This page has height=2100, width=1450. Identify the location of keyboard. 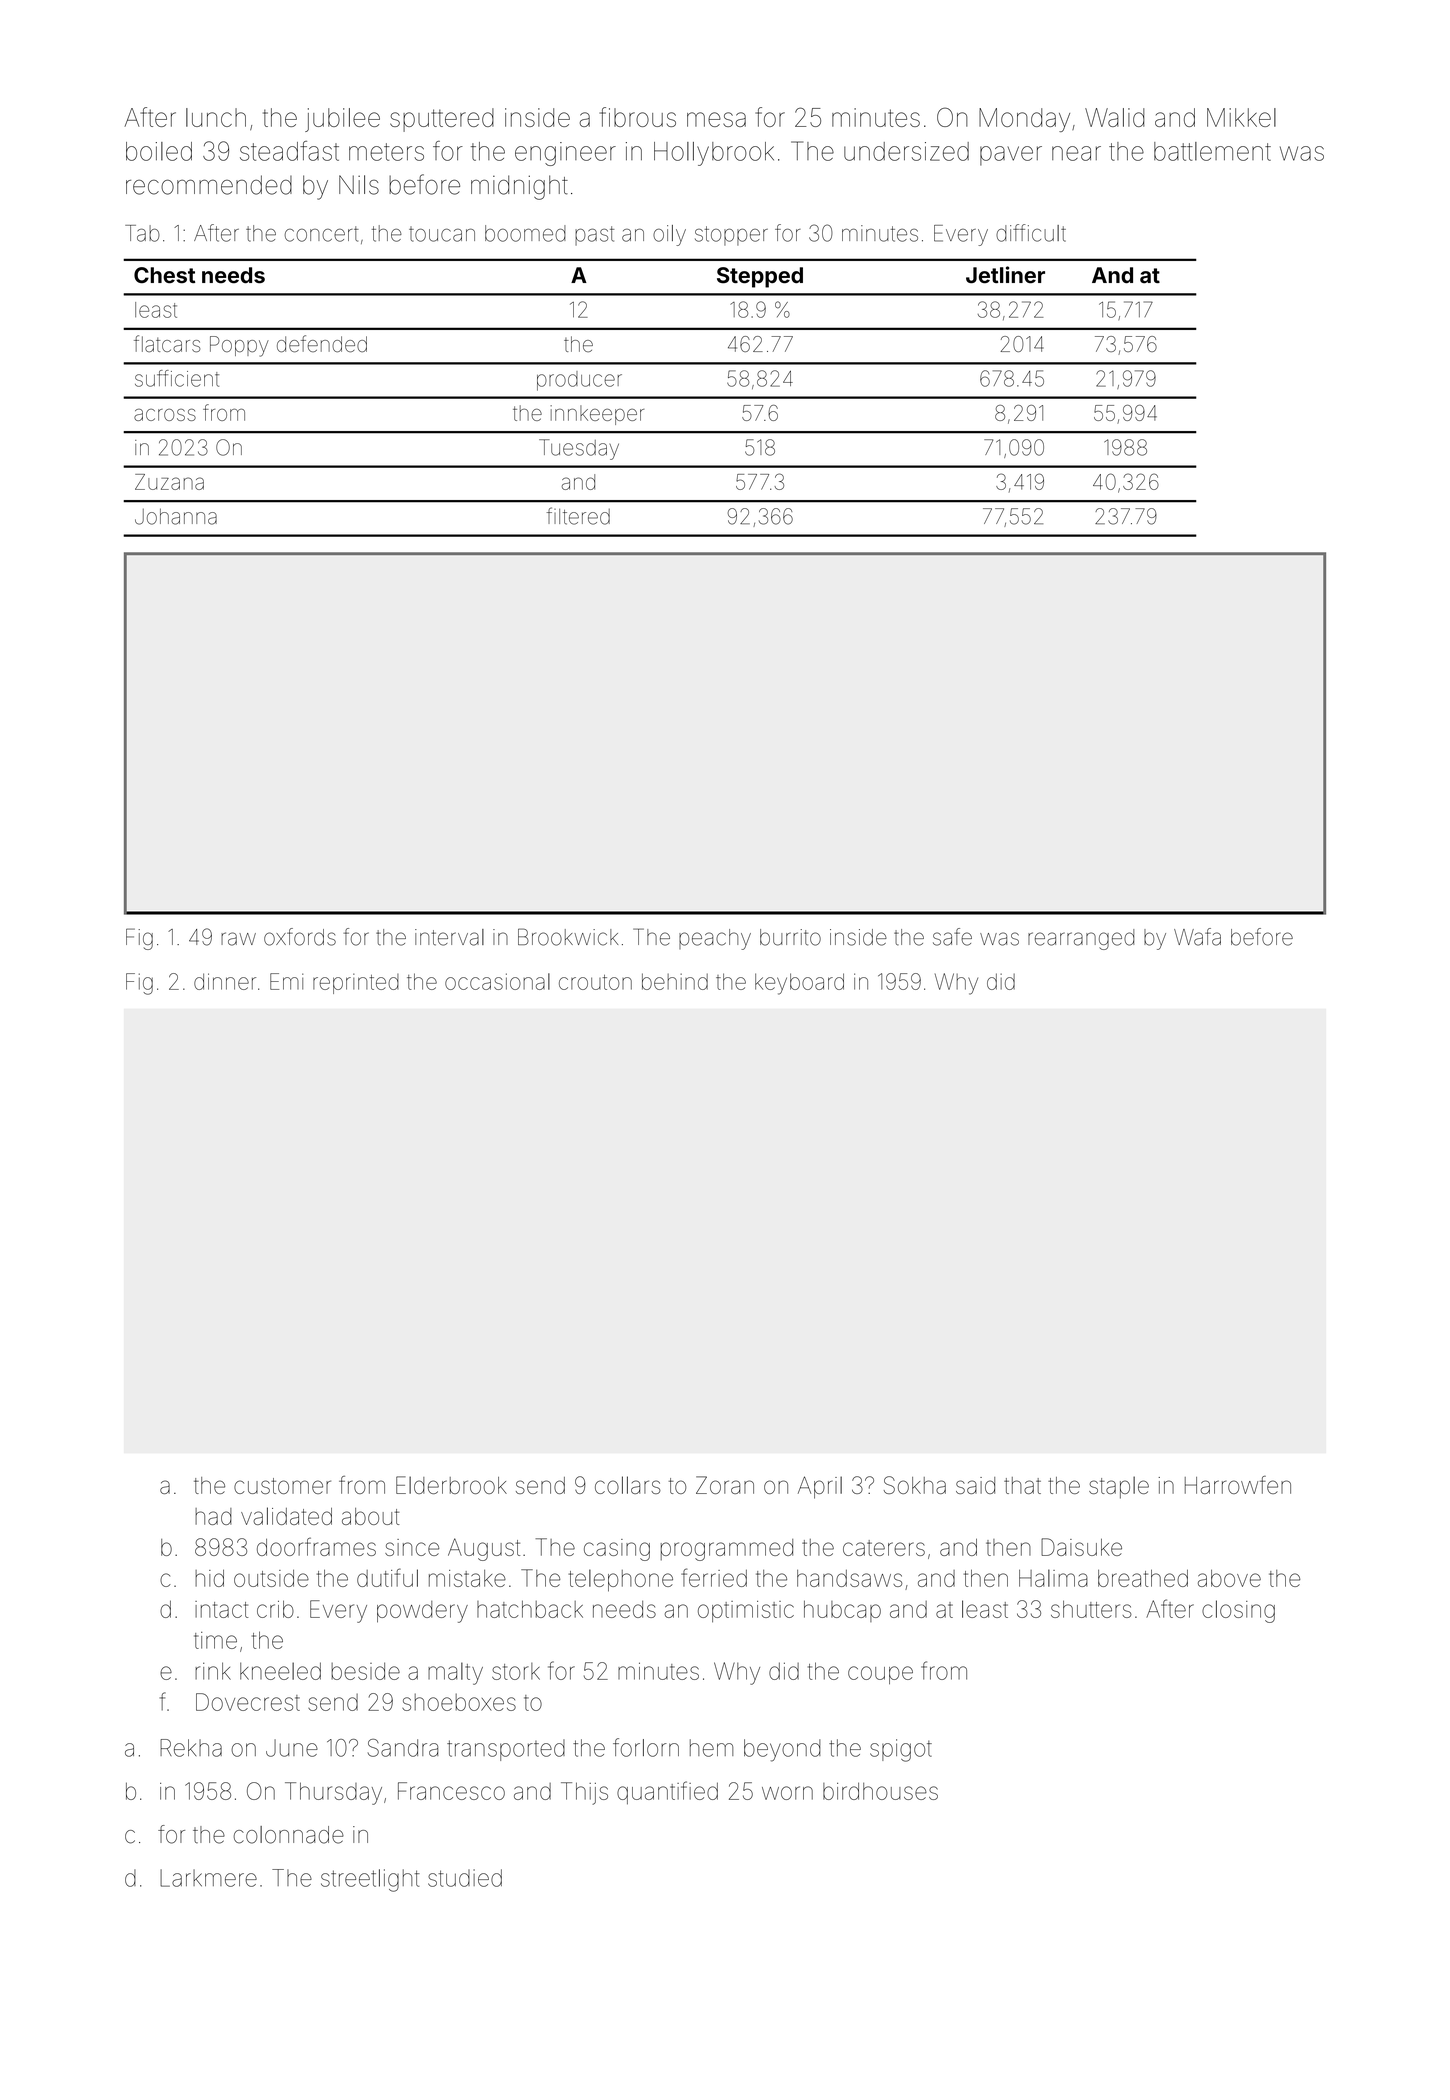
(799, 984).
